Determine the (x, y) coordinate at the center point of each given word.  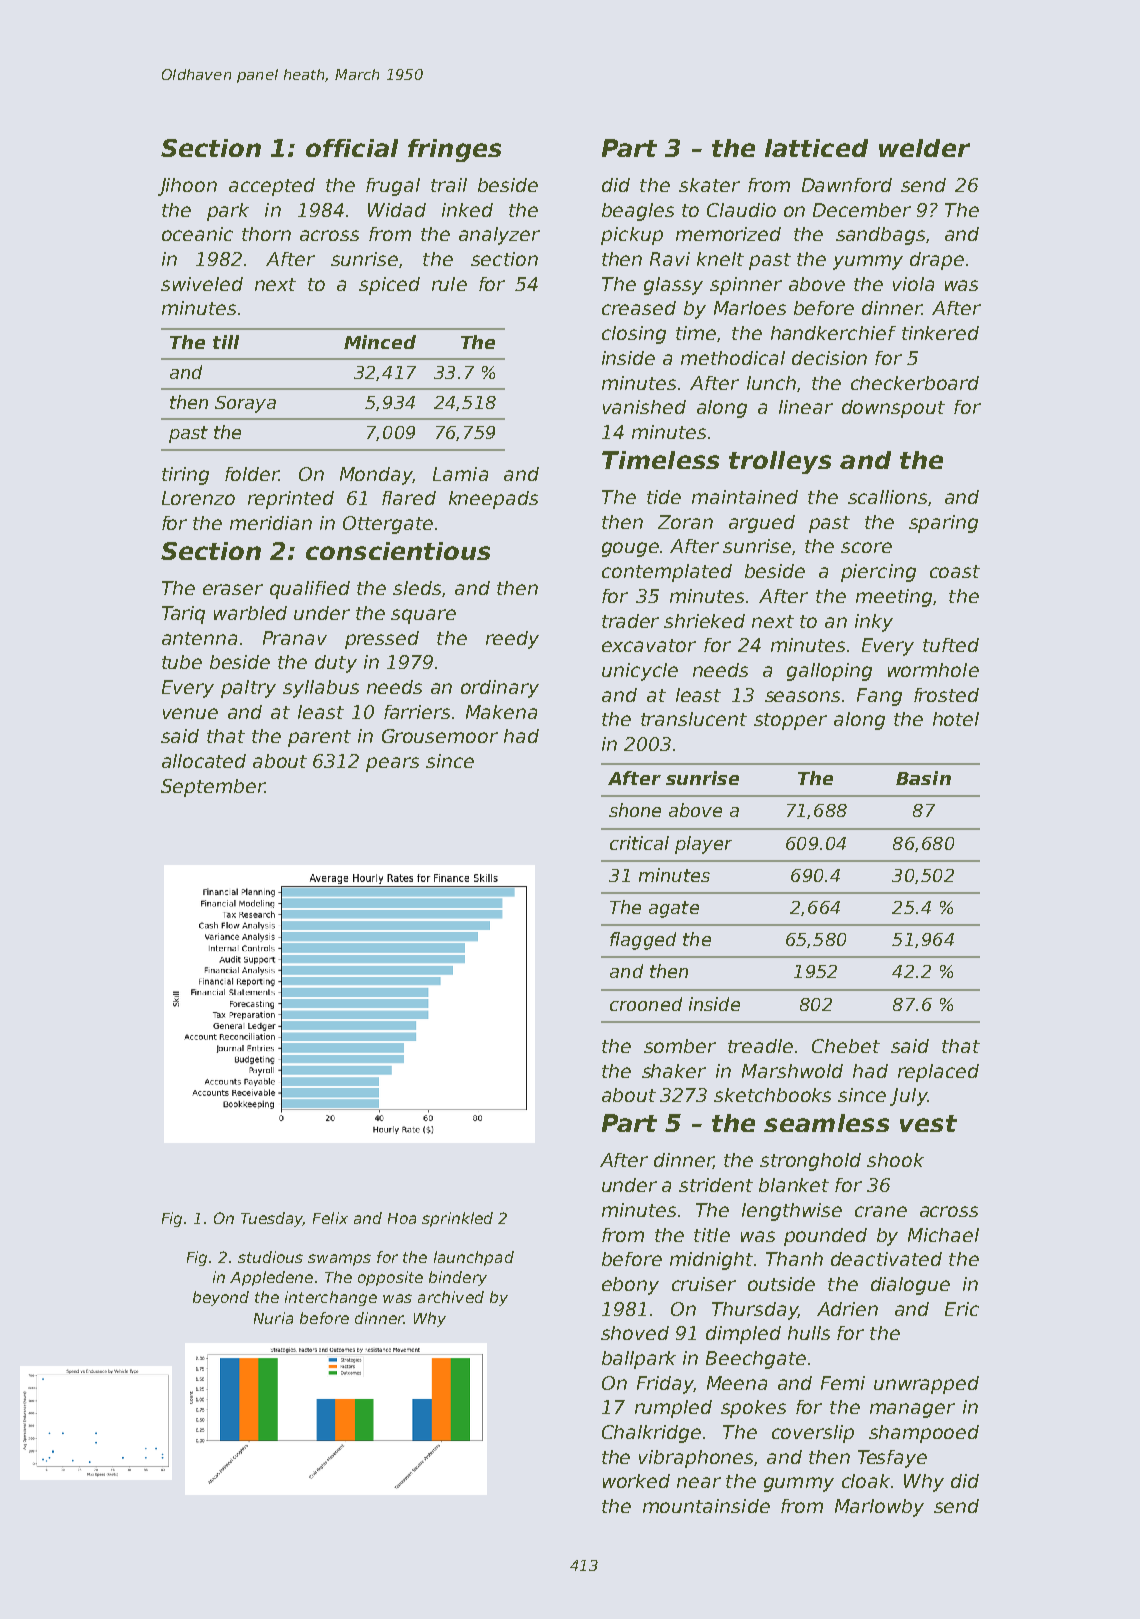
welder (924, 148)
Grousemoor (440, 736)
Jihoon (187, 187)
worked (636, 1481)
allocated (204, 761)
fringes (454, 150)
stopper (790, 721)
